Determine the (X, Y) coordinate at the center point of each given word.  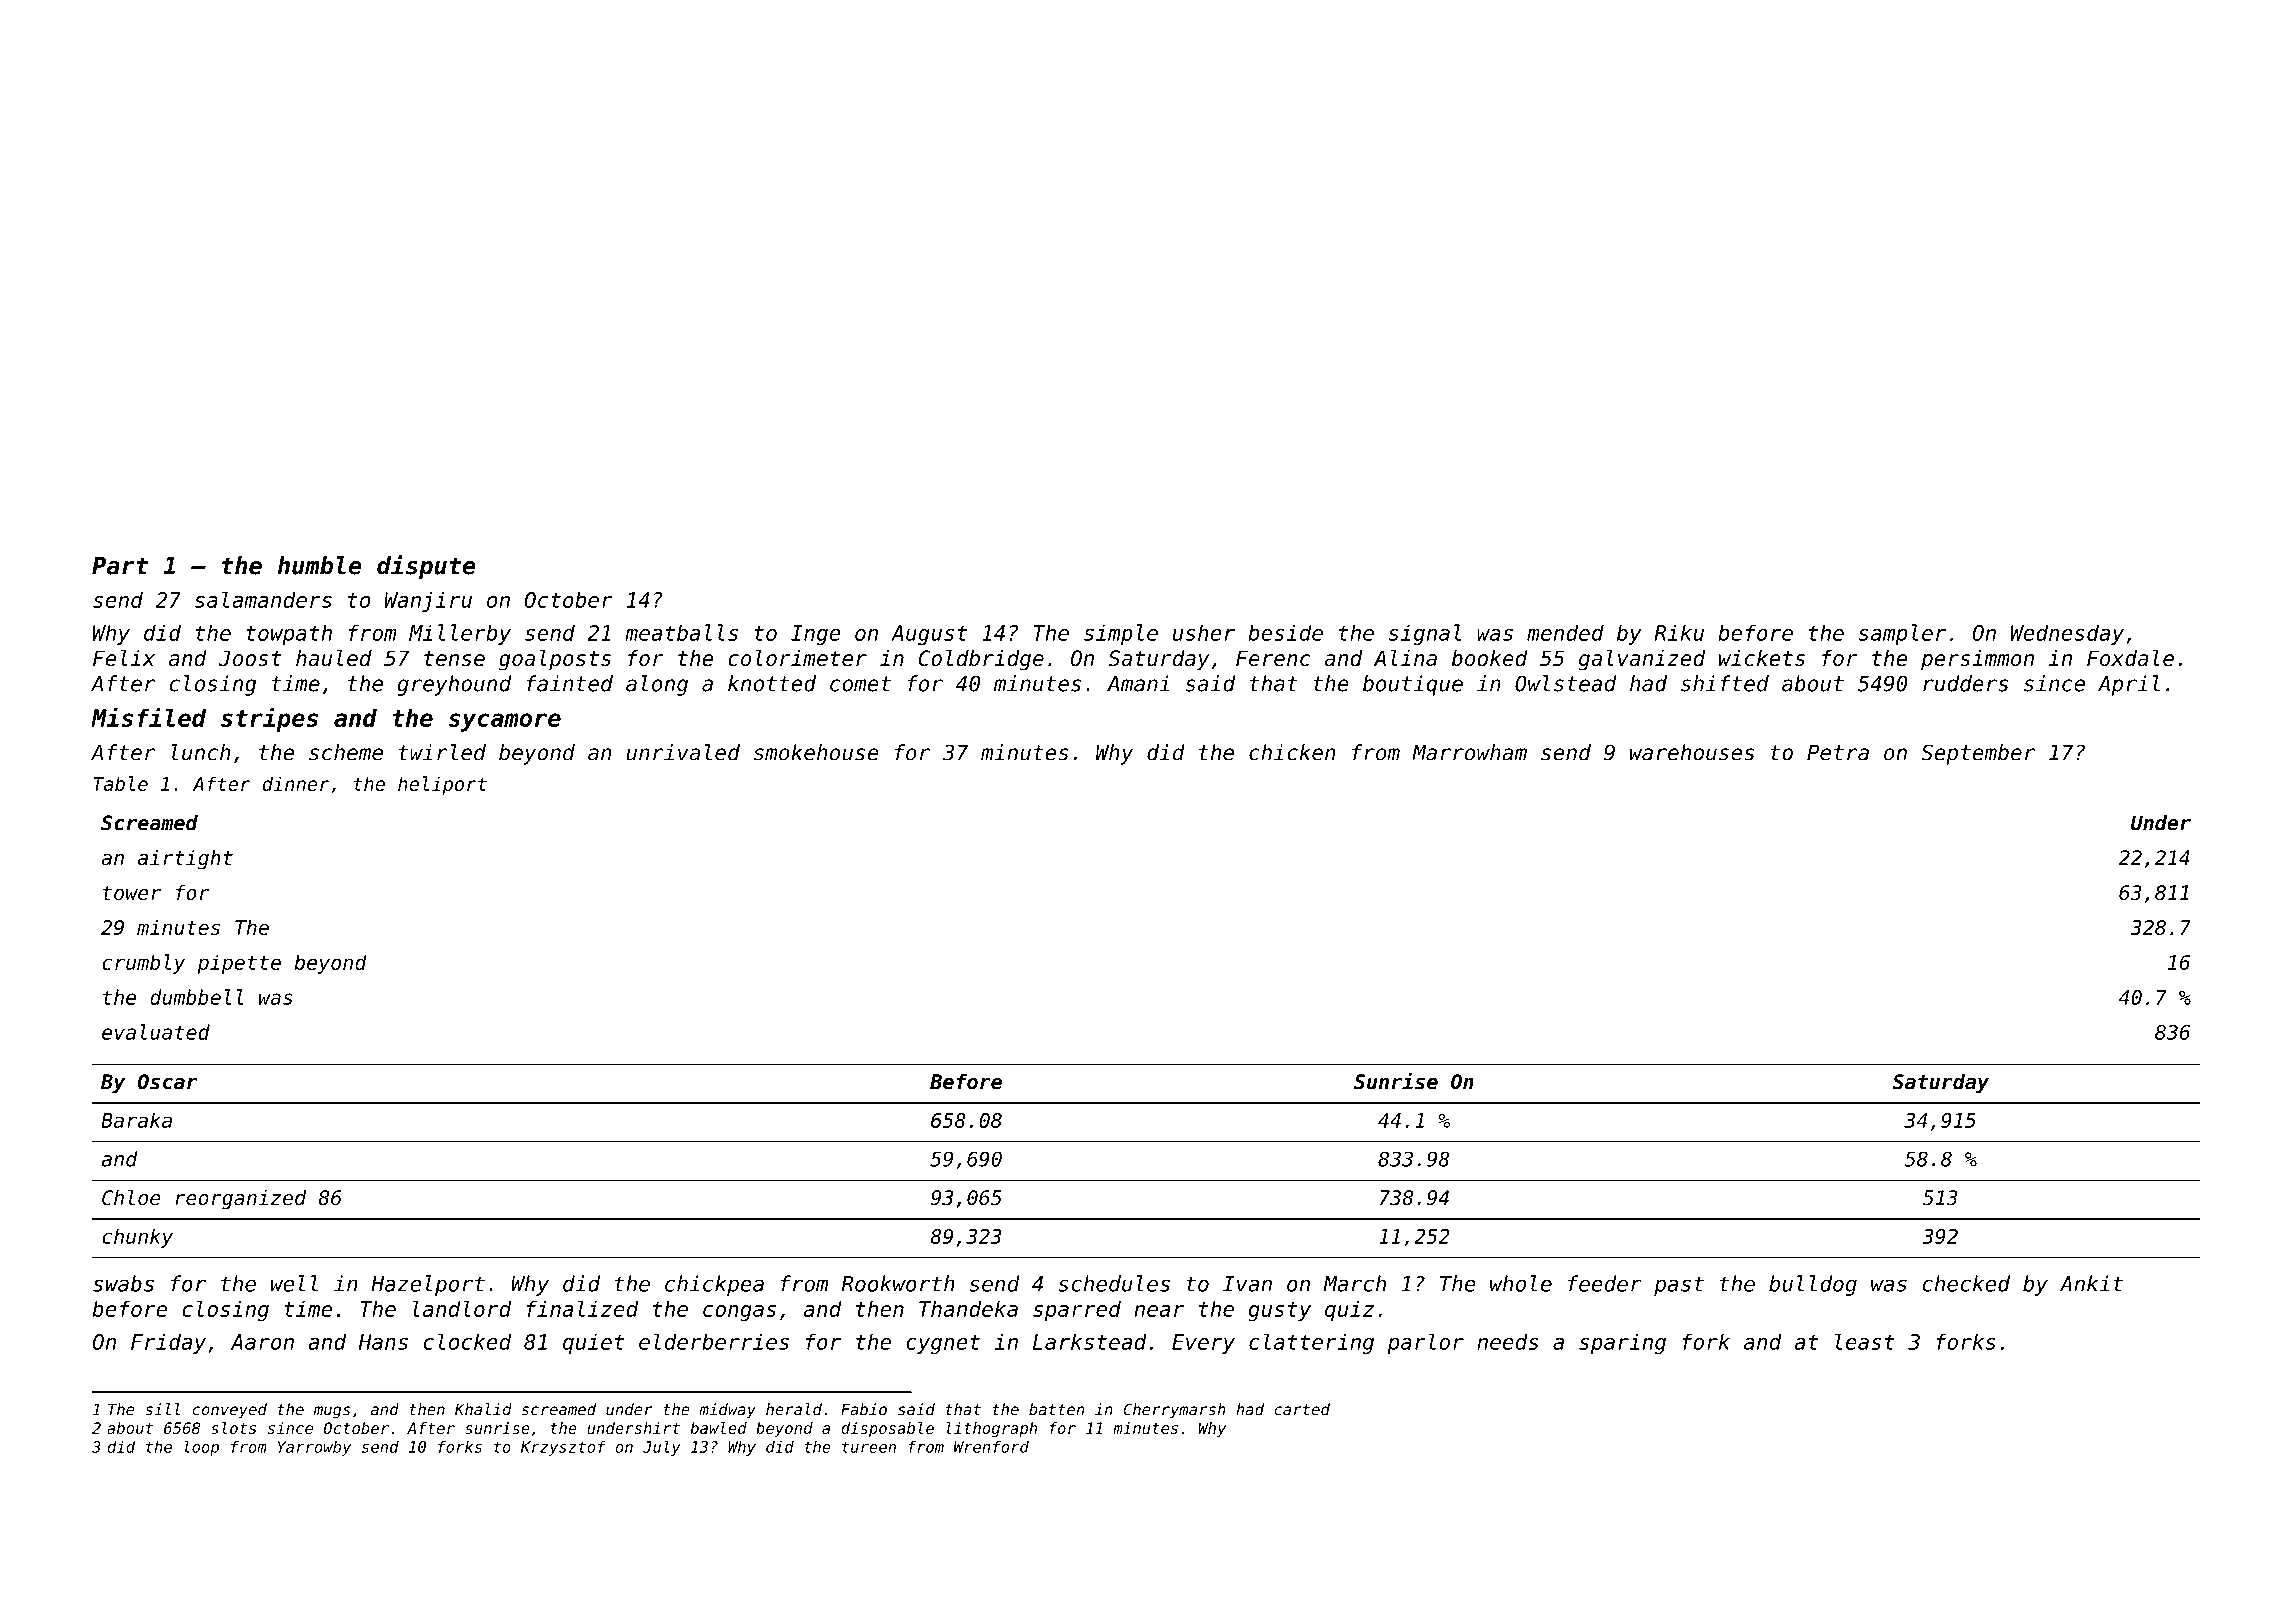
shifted (1725, 683)
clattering (1311, 1343)
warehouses (1692, 752)
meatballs (681, 632)
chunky (137, 1238)
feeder (1605, 1283)
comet (860, 684)
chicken (1292, 752)
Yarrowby (314, 1448)
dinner (296, 783)
